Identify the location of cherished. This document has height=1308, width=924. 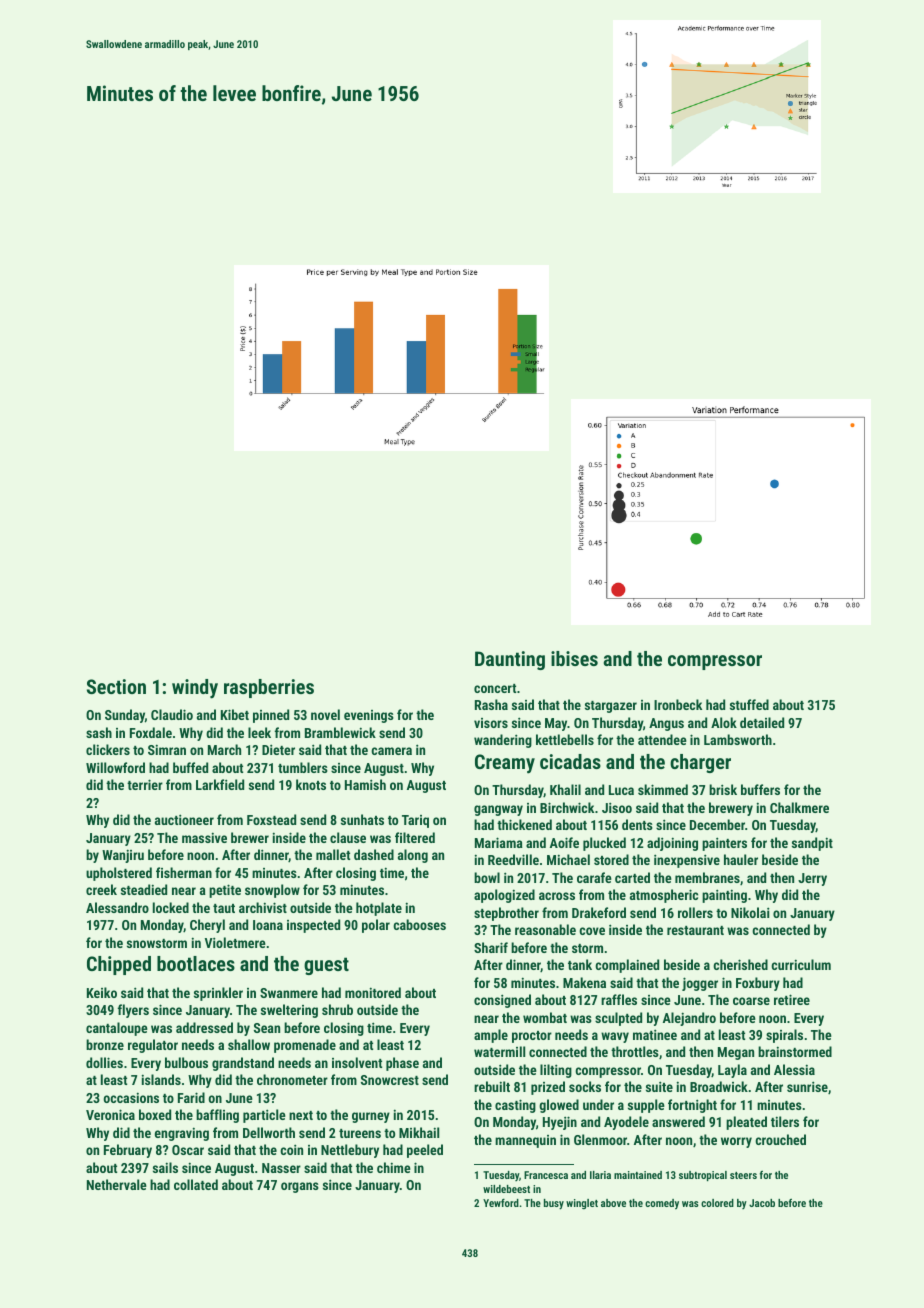
(740, 964).
